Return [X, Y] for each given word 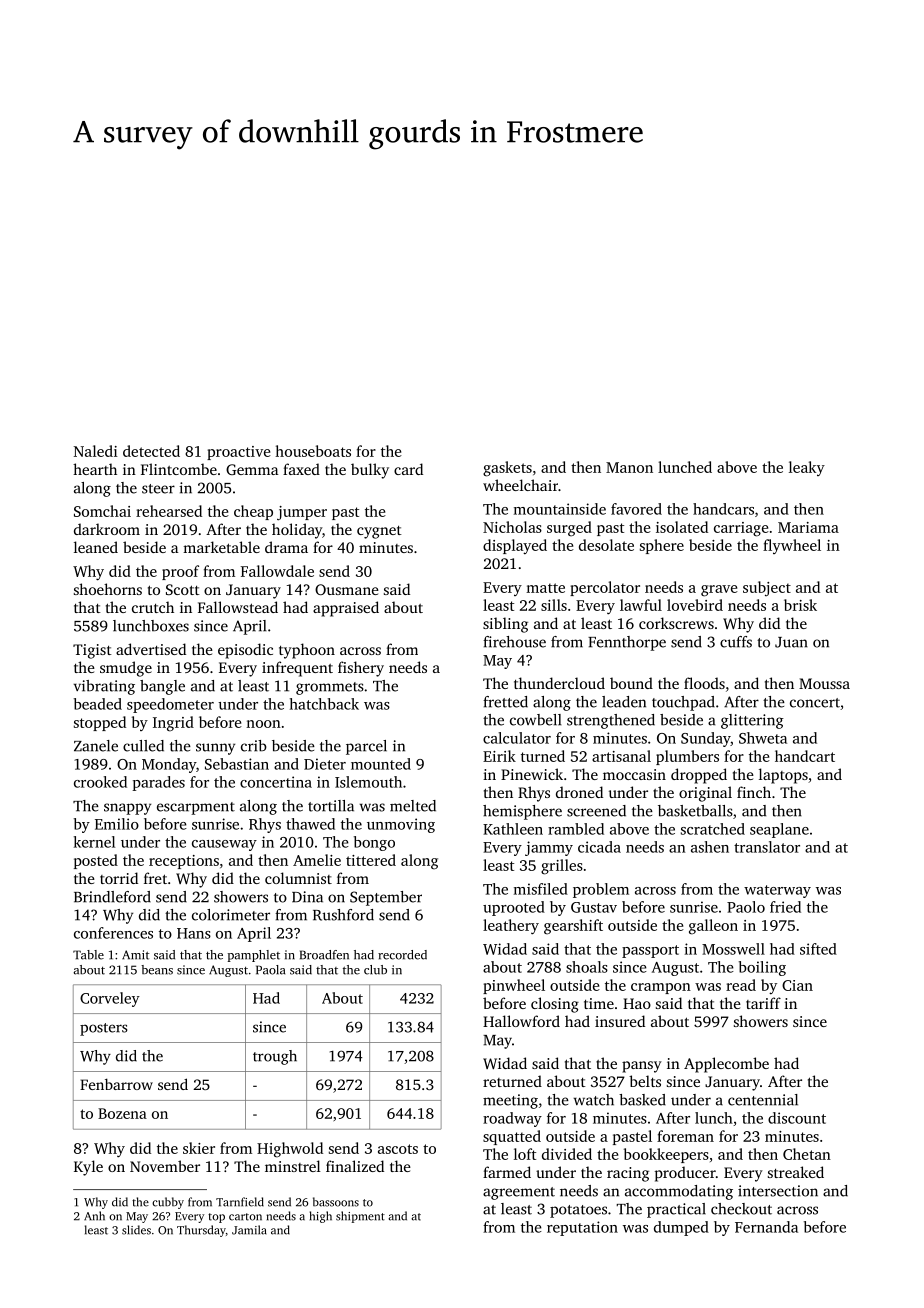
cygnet [379, 532]
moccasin [634, 774]
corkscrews [676, 623]
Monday [169, 765]
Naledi [96, 451]
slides [136, 1230]
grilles [562, 867]
